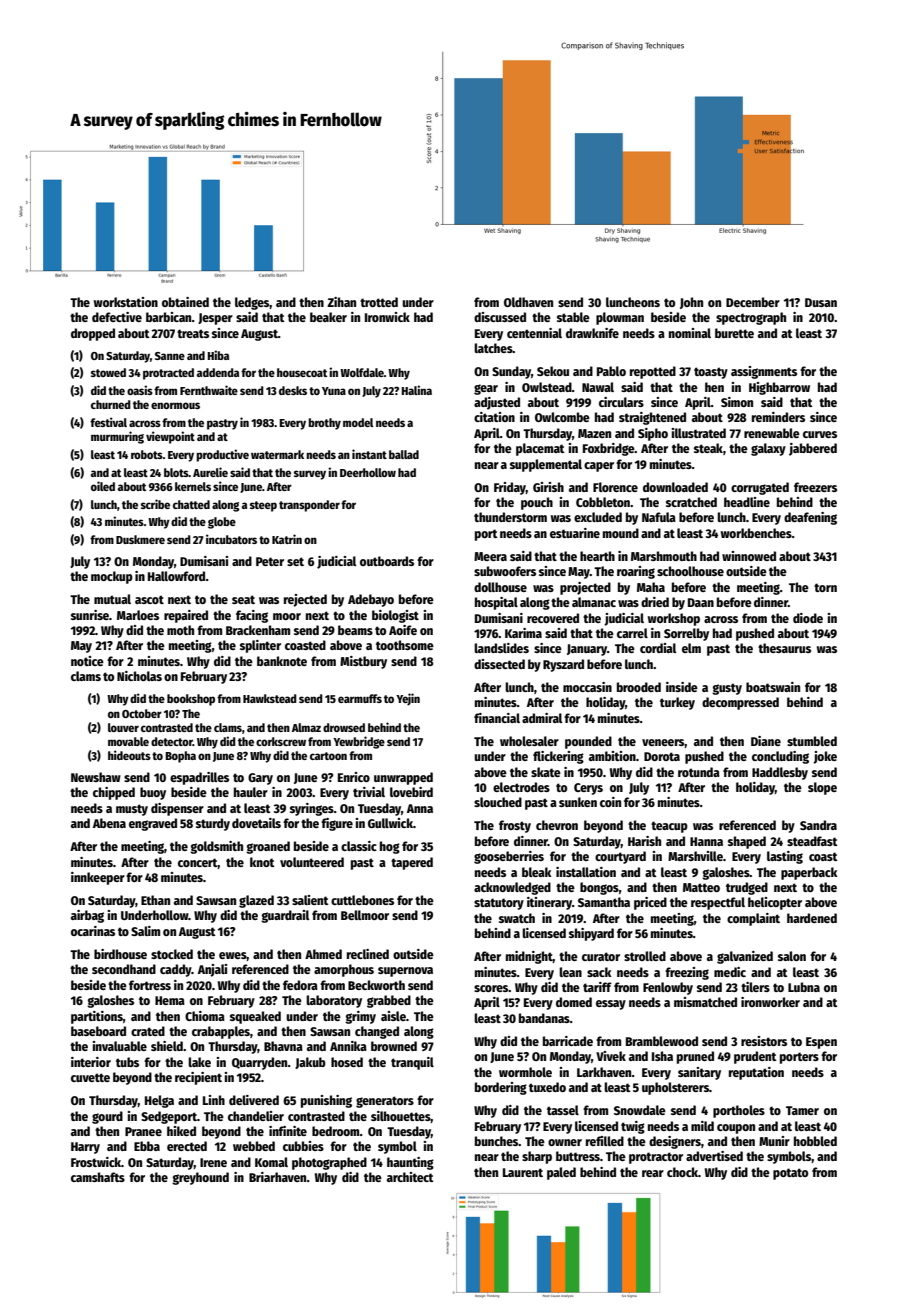 The image size is (908, 1316). Describe the element at coordinates (690, 333) in the page. I see `nominal` at that location.
